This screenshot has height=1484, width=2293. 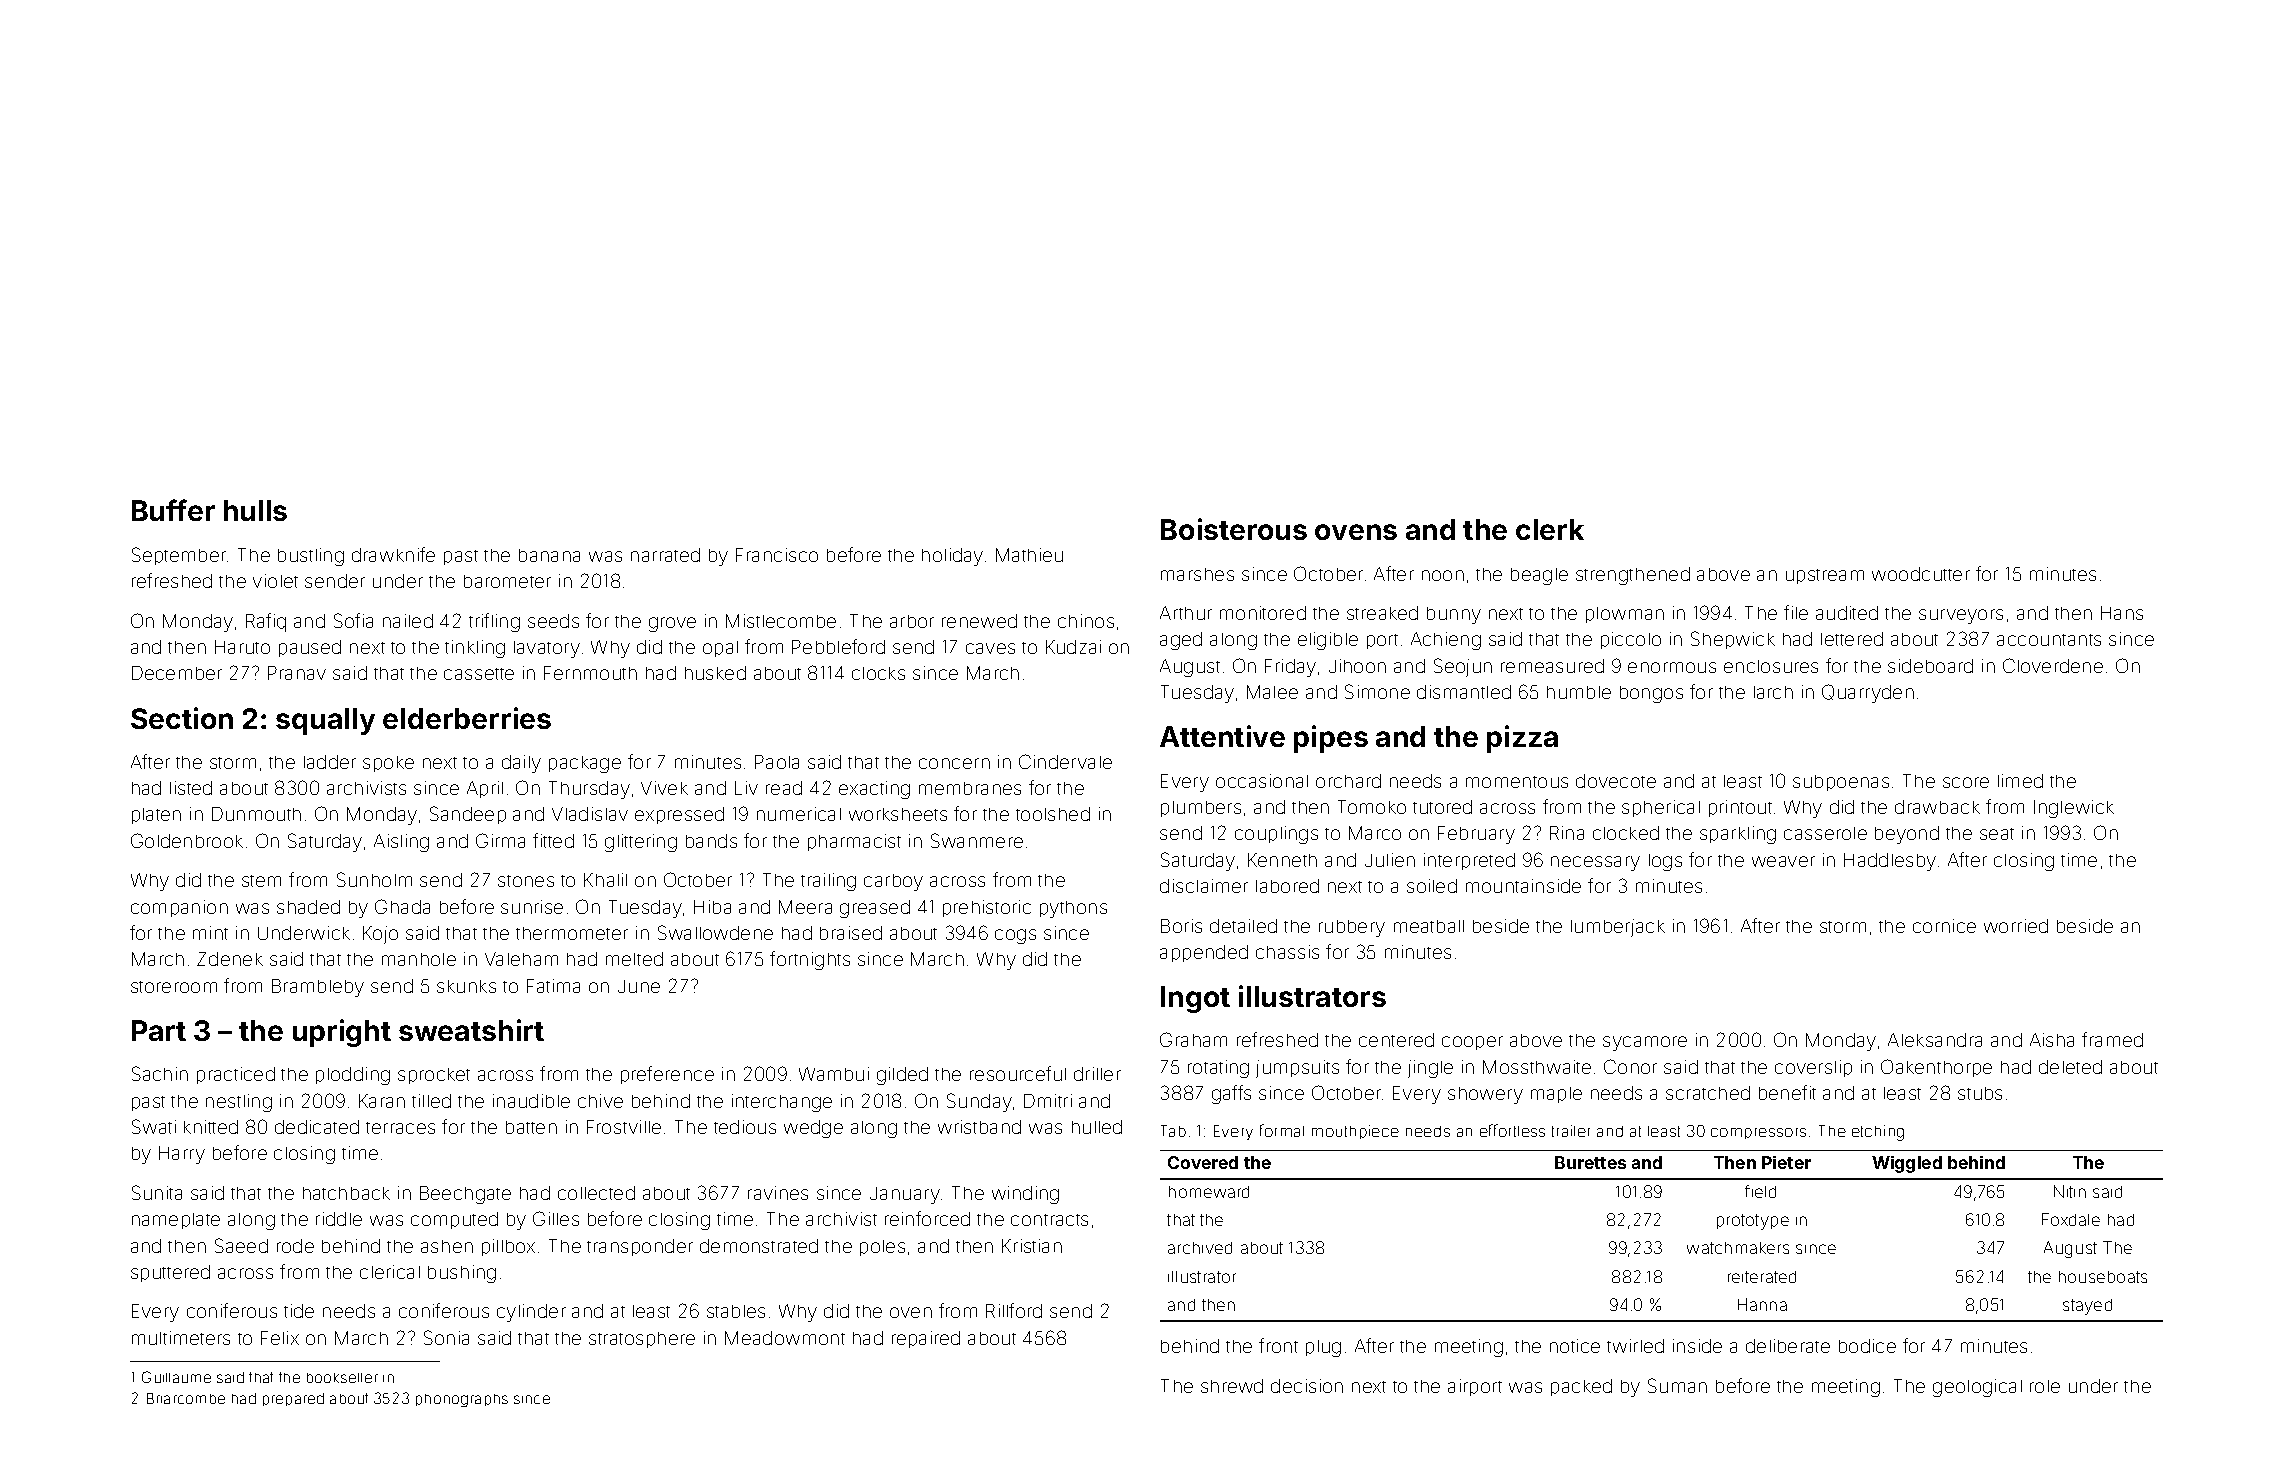 I want to click on April, so click(x=485, y=789).
